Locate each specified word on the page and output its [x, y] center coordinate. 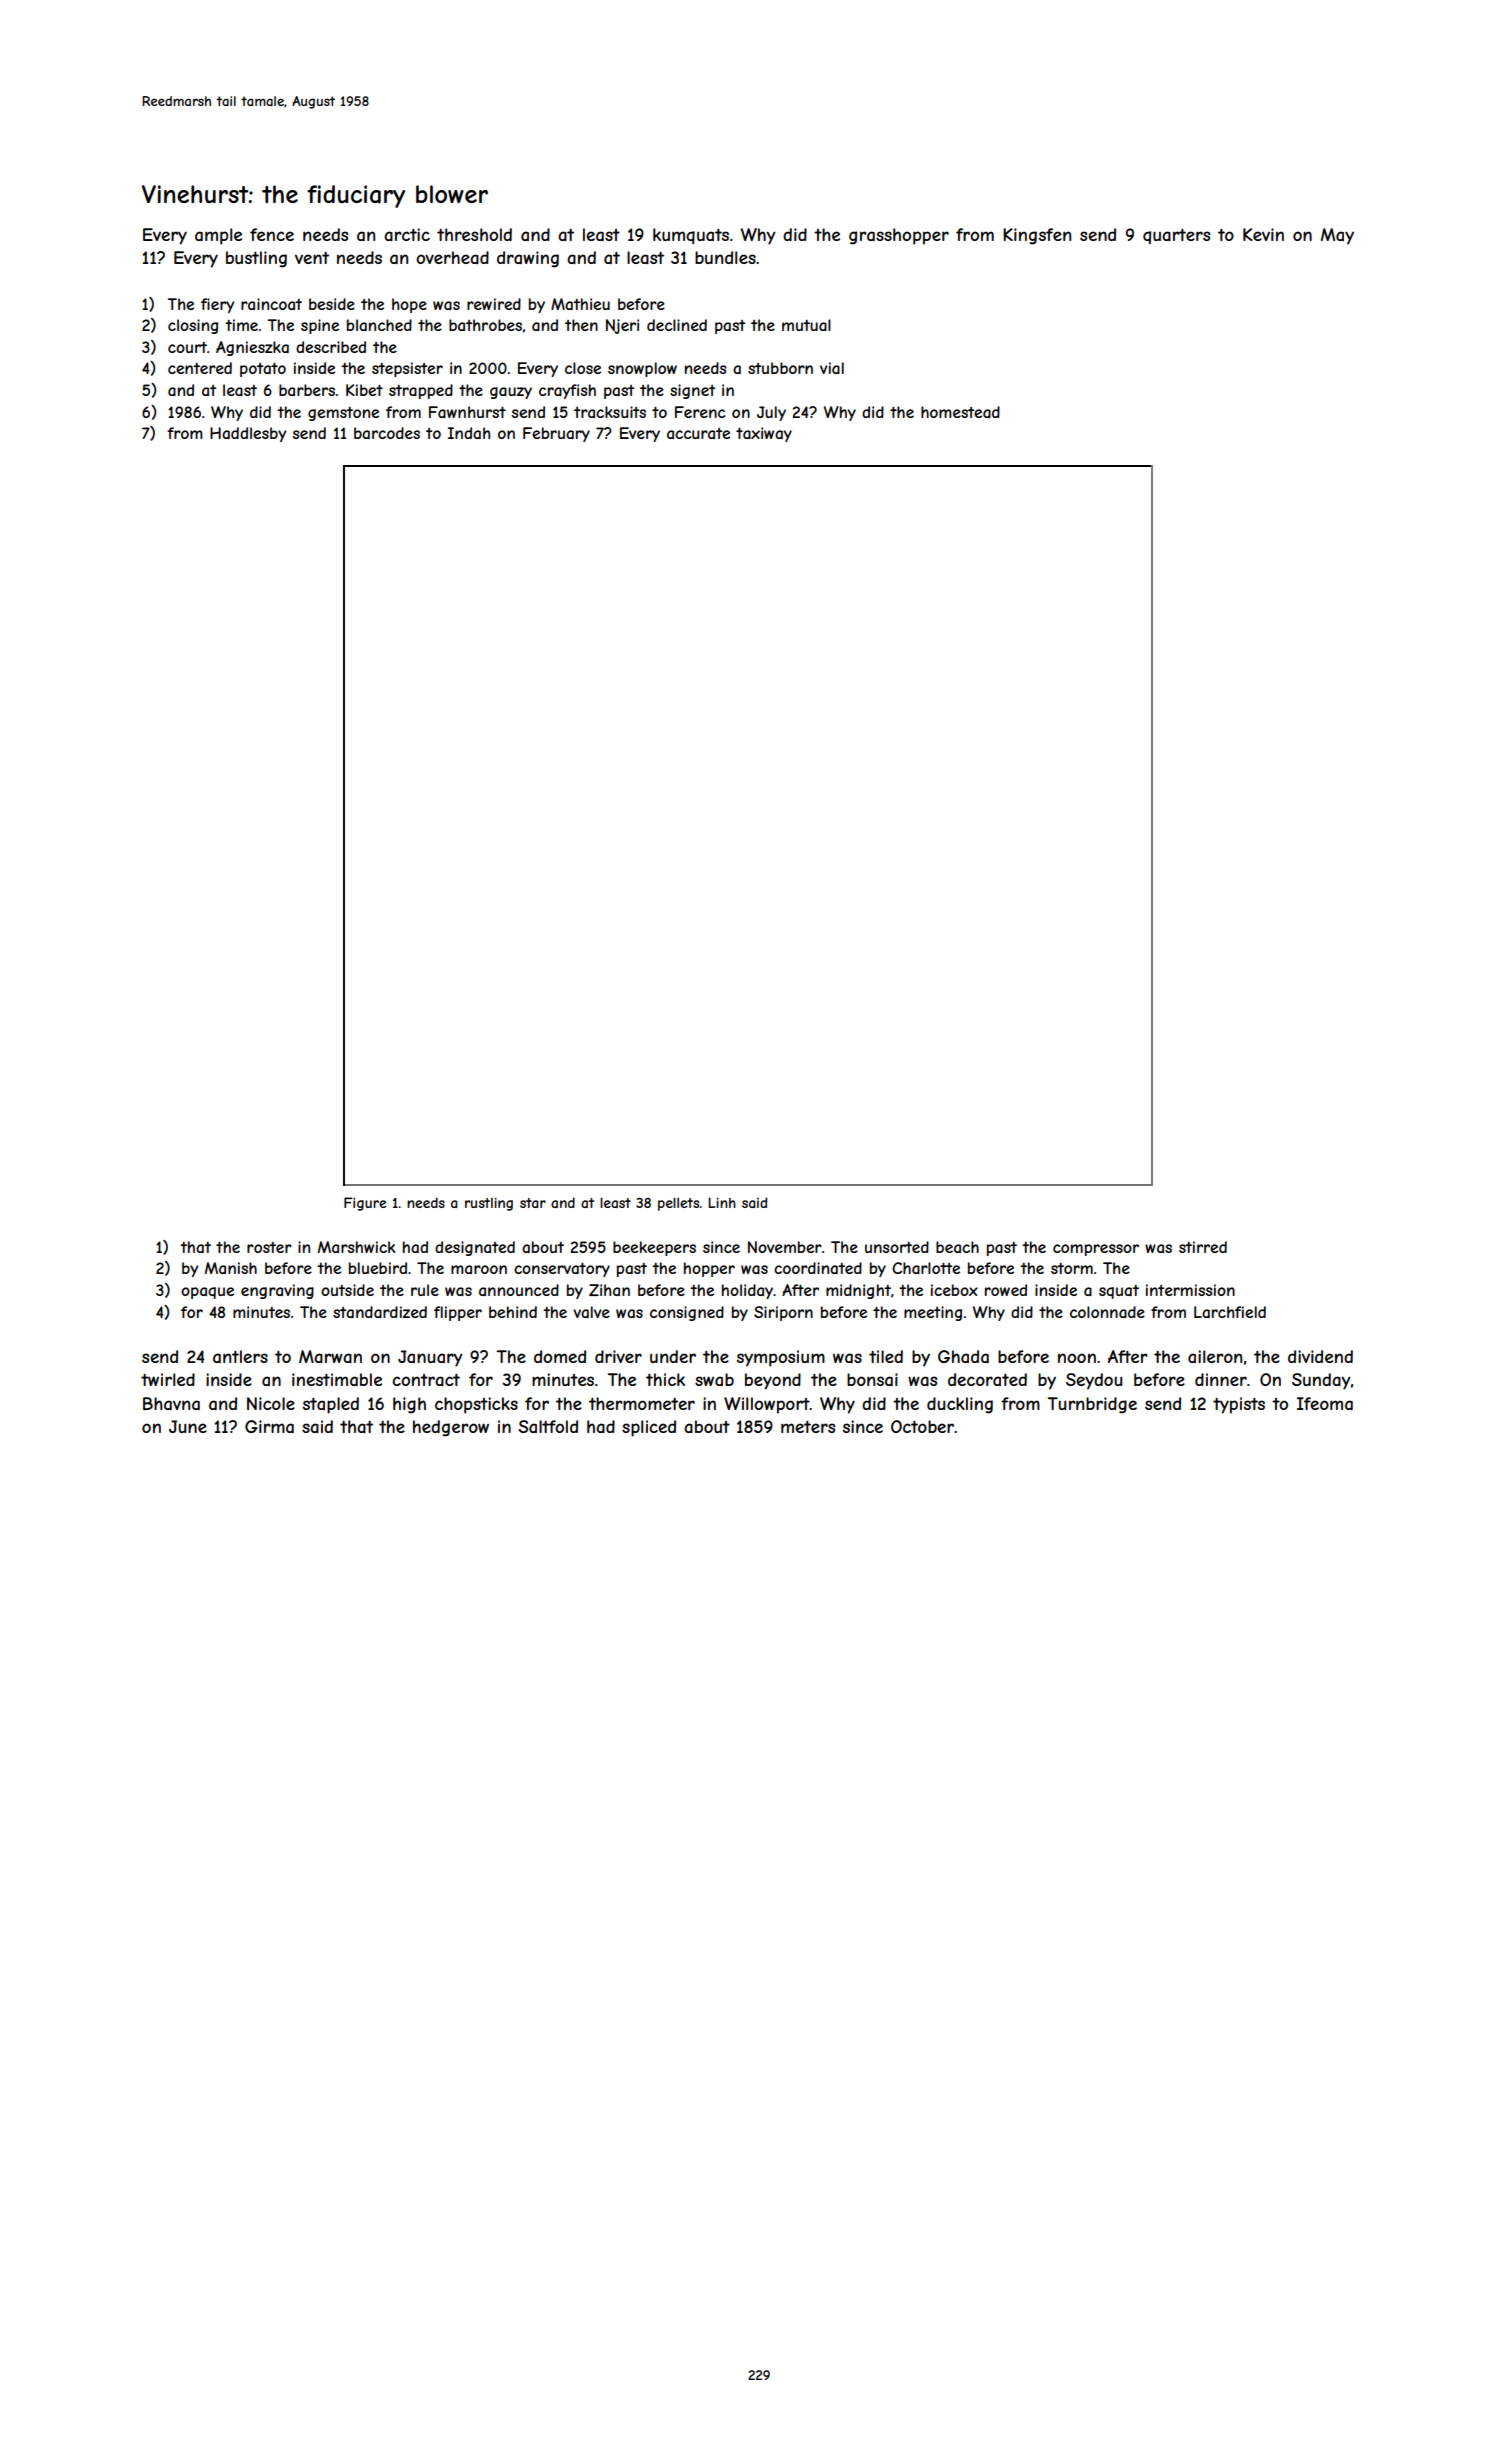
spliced [649, 1428]
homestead [960, 412]
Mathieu [580, 304]
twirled [168, 1379]
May [1337, 236]
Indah [469, 433]
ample [218, 236]
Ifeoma [1325, 1403]
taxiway [764, 434]
